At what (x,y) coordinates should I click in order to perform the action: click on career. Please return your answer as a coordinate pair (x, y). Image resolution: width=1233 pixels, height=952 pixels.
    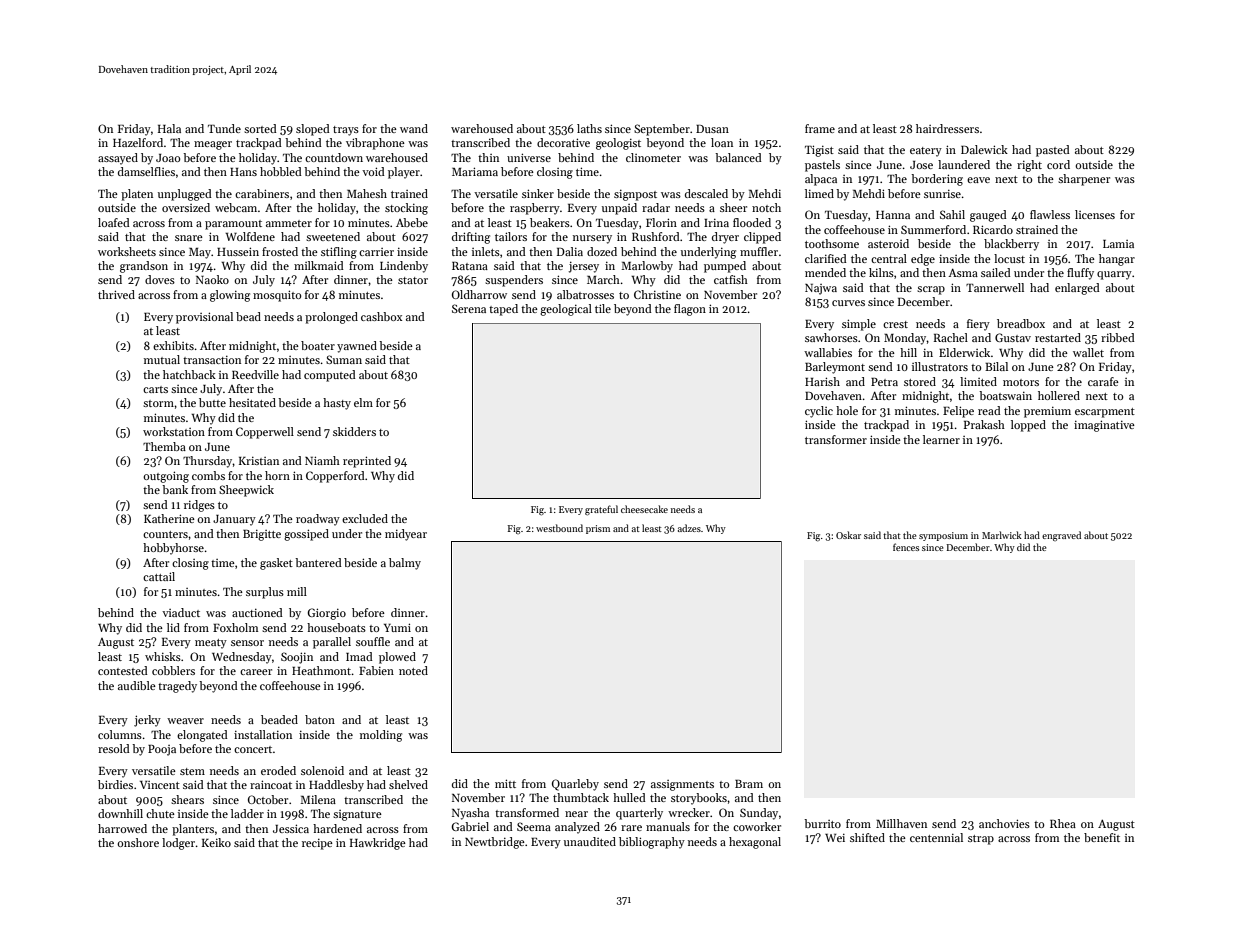
    Looking at the image, I should click on (256, 672).
